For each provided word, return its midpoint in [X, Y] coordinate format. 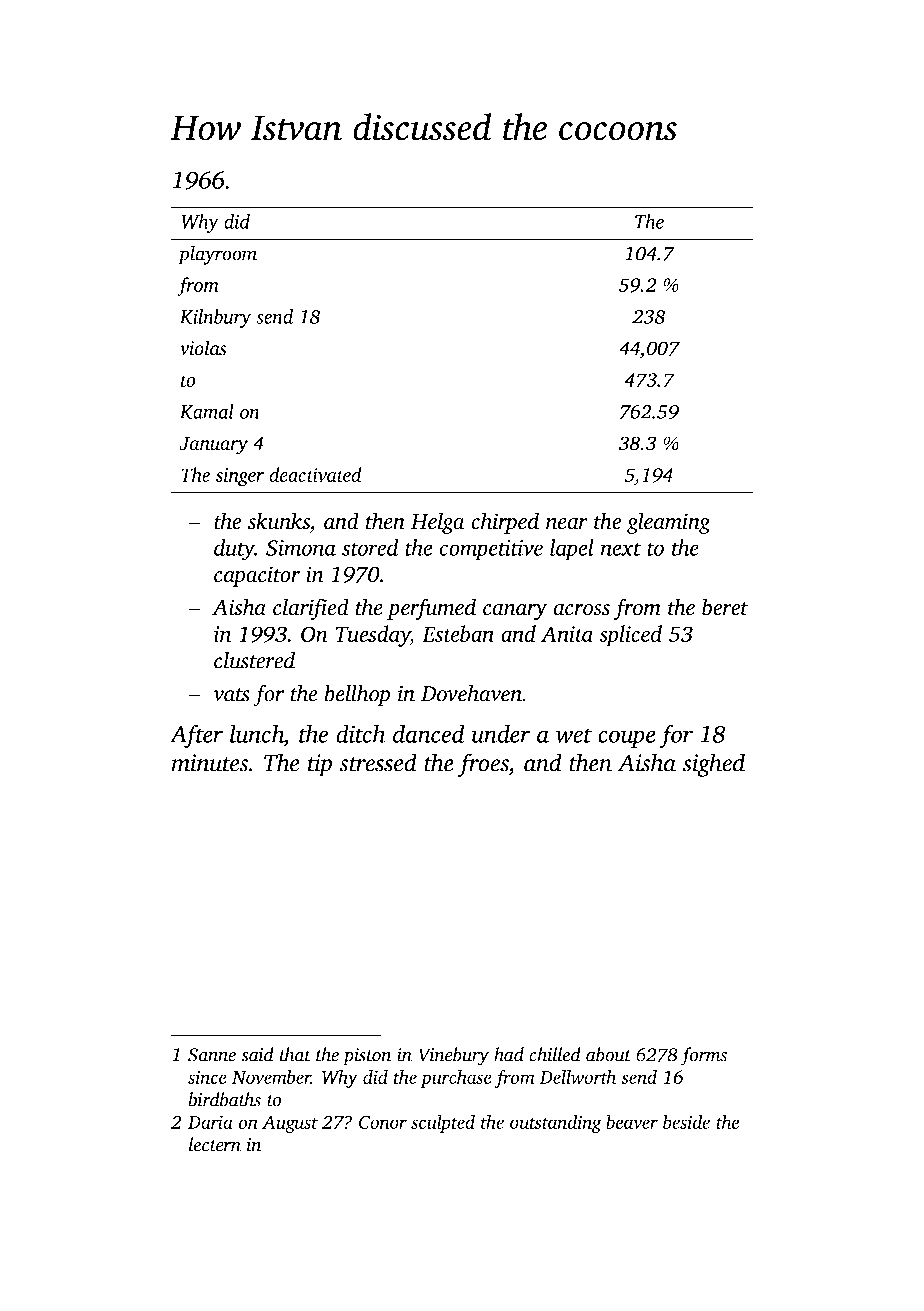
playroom [217, 255]
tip [320, 765]
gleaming [669, 523]
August [290, 1124]
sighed [714, 765]
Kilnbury [215, 318]
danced [429, 733]
